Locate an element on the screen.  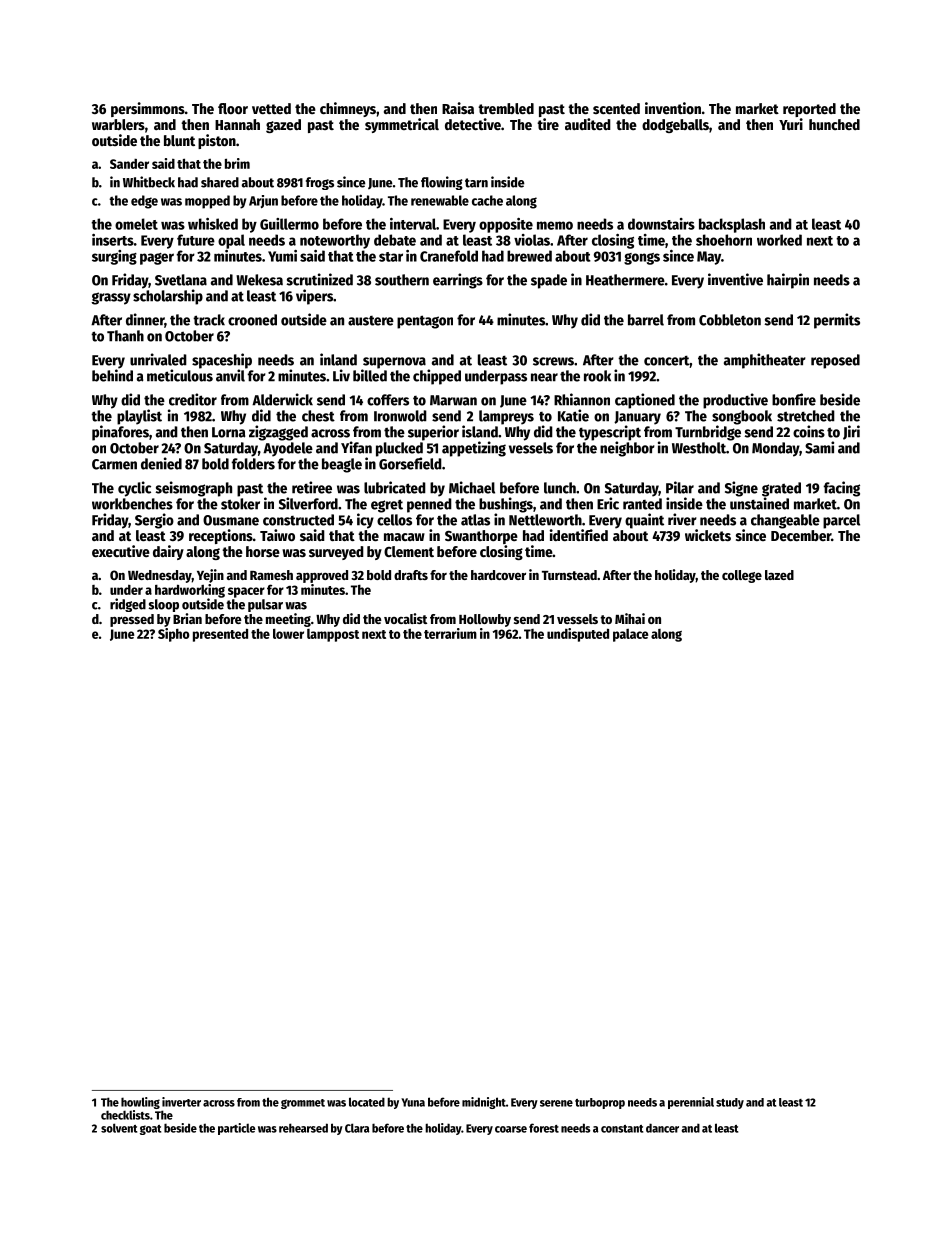
atlas is located at coordinates (475, 520).
